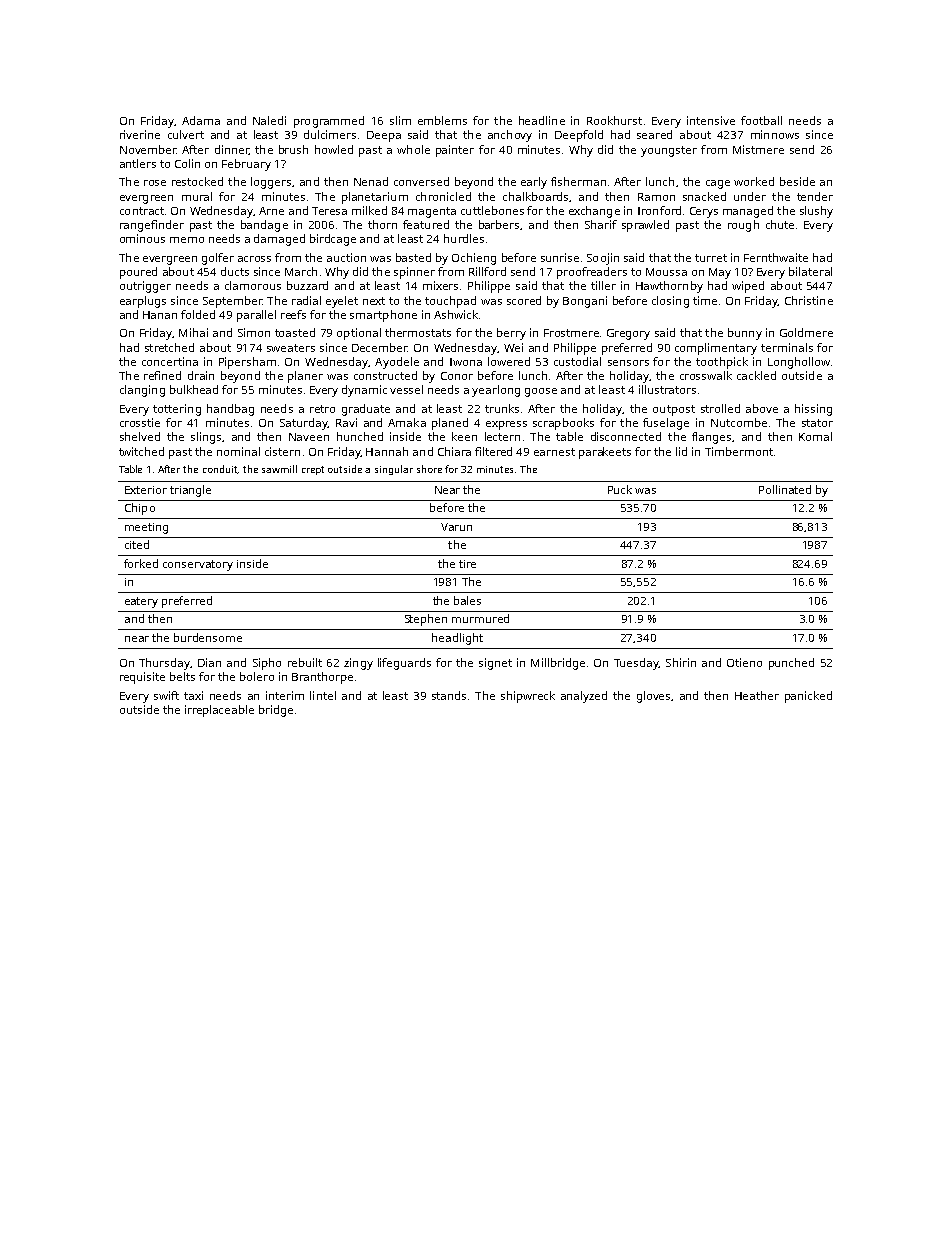  I want to click on stands, so click(449, 695).
